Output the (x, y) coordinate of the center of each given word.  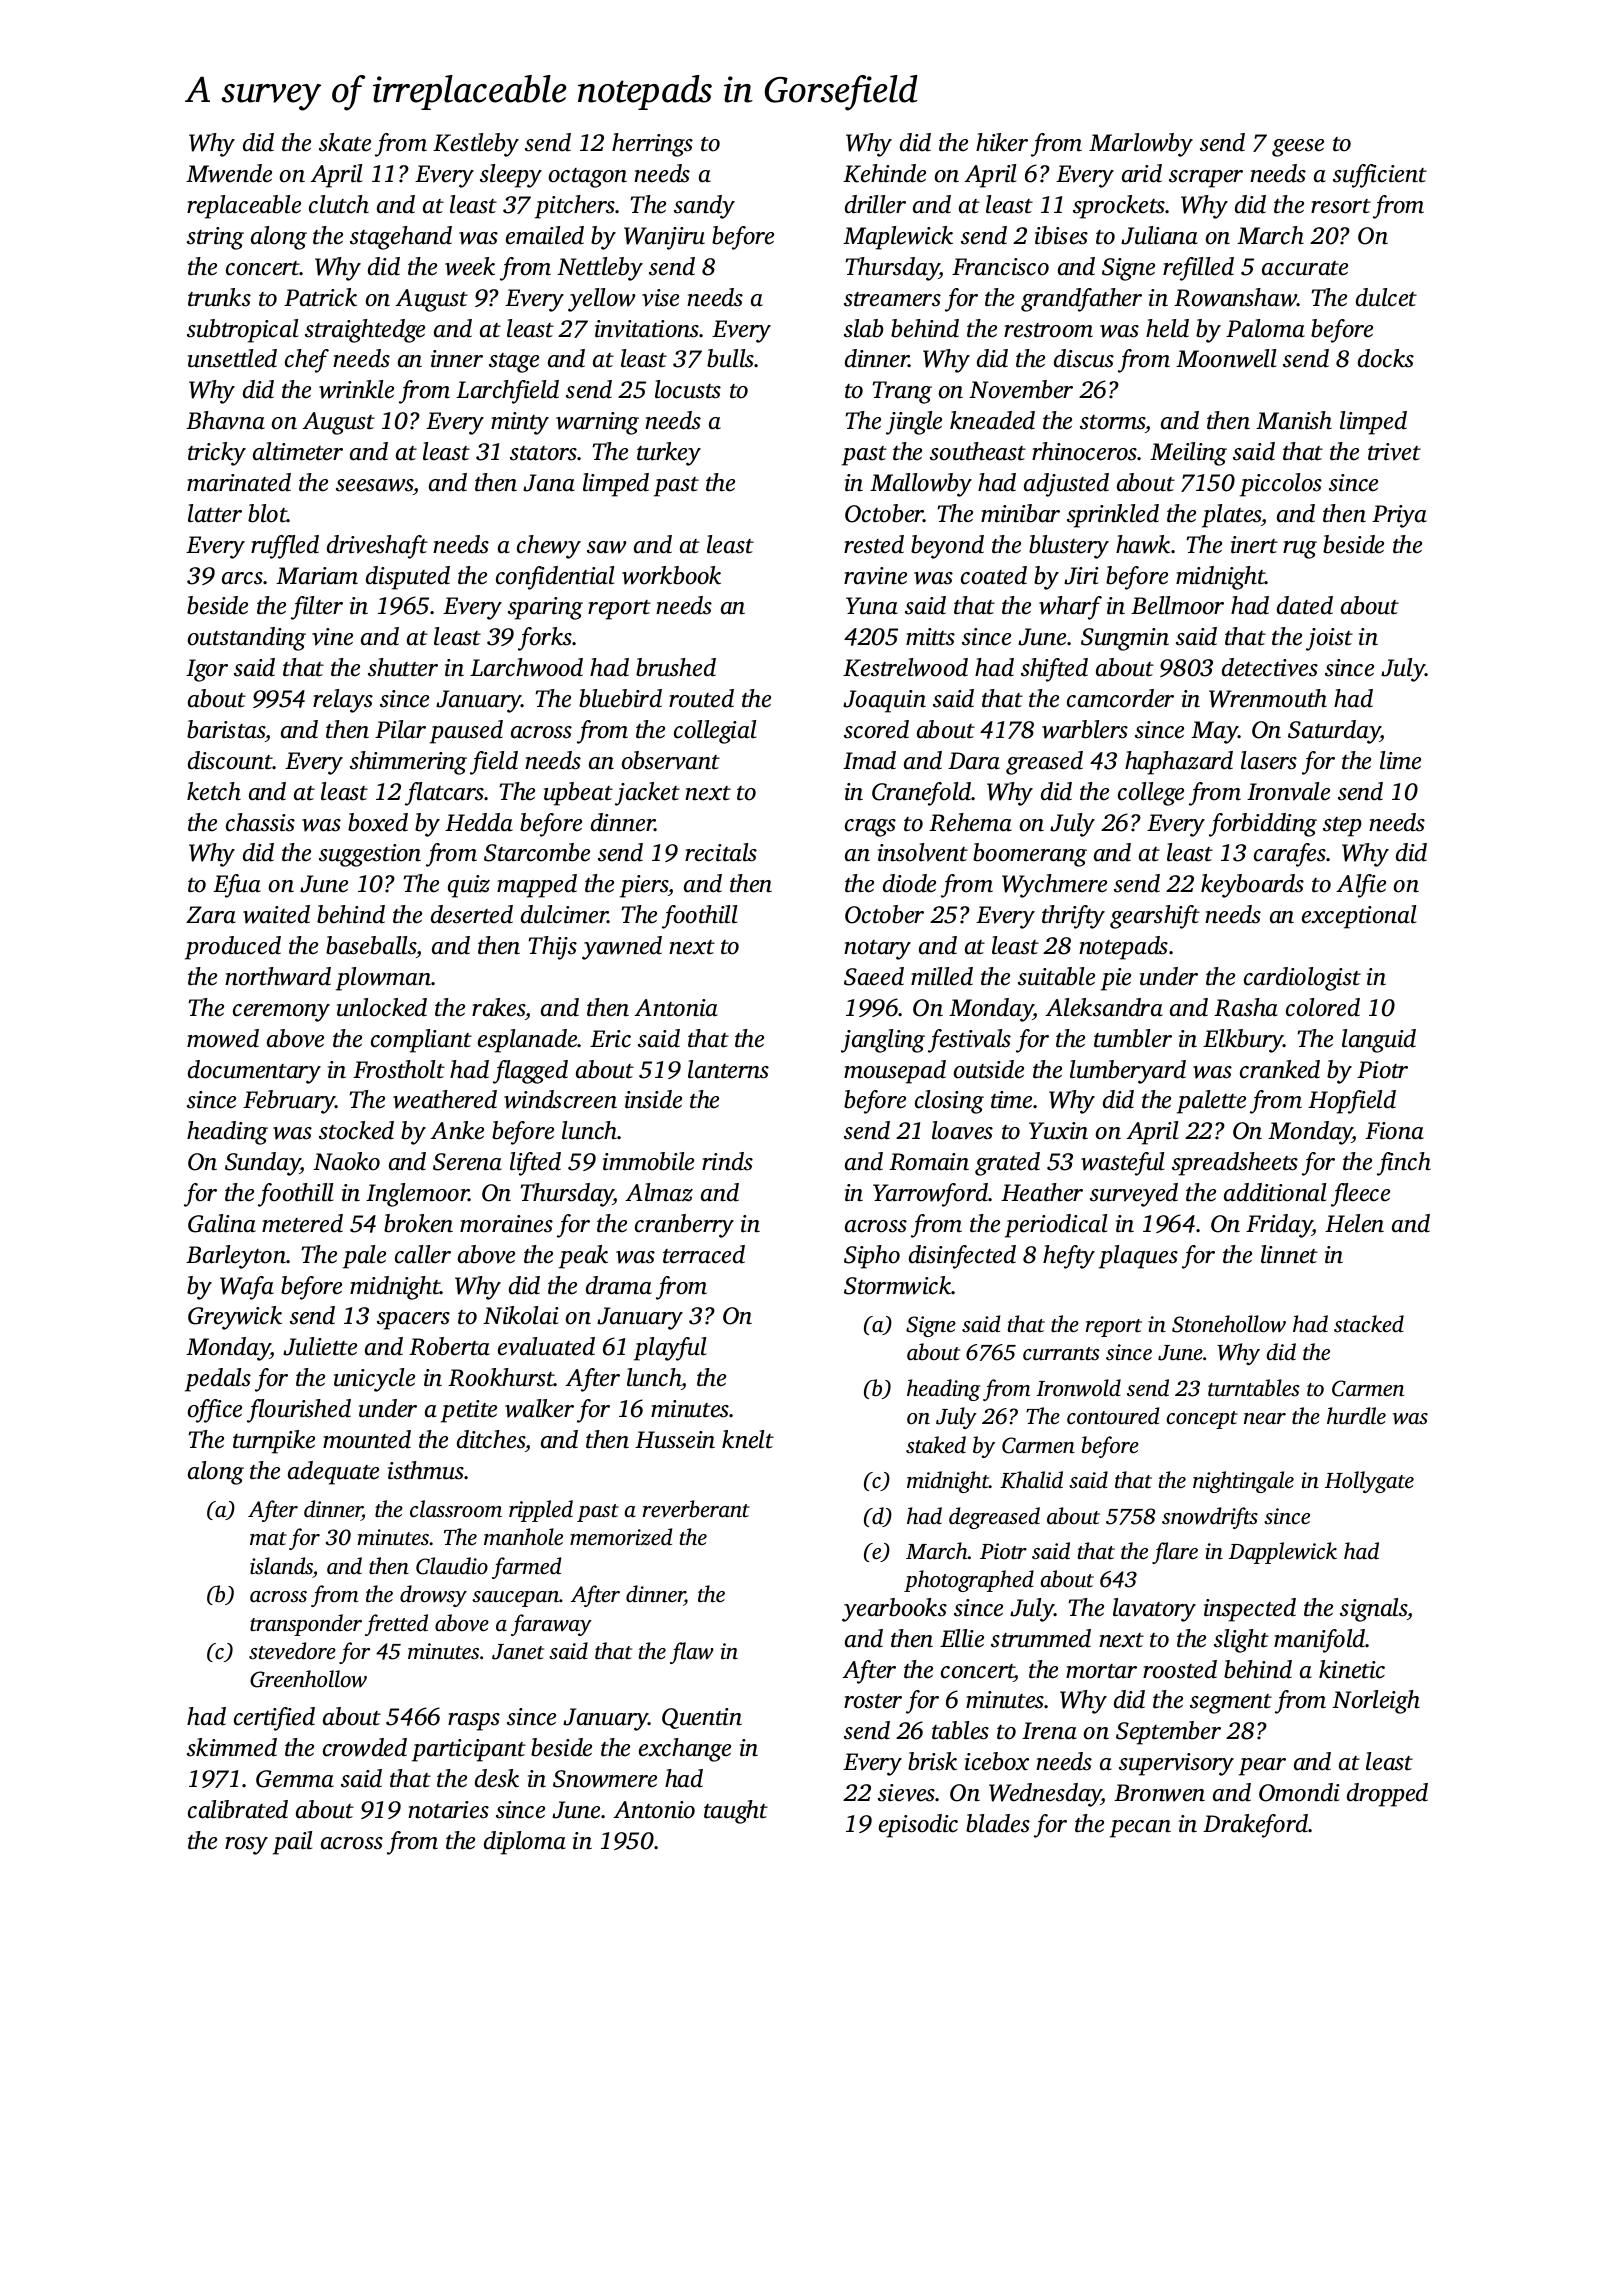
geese (1298, 148)
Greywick (235, 1318)
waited (276, 914)
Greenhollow (308, 1679)
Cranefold (922, 794)
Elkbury (1243, 1041)
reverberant (696, 1509)
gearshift (1155, 917)
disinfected (962, 1257)
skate (345, 142)
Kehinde (884, 173)
